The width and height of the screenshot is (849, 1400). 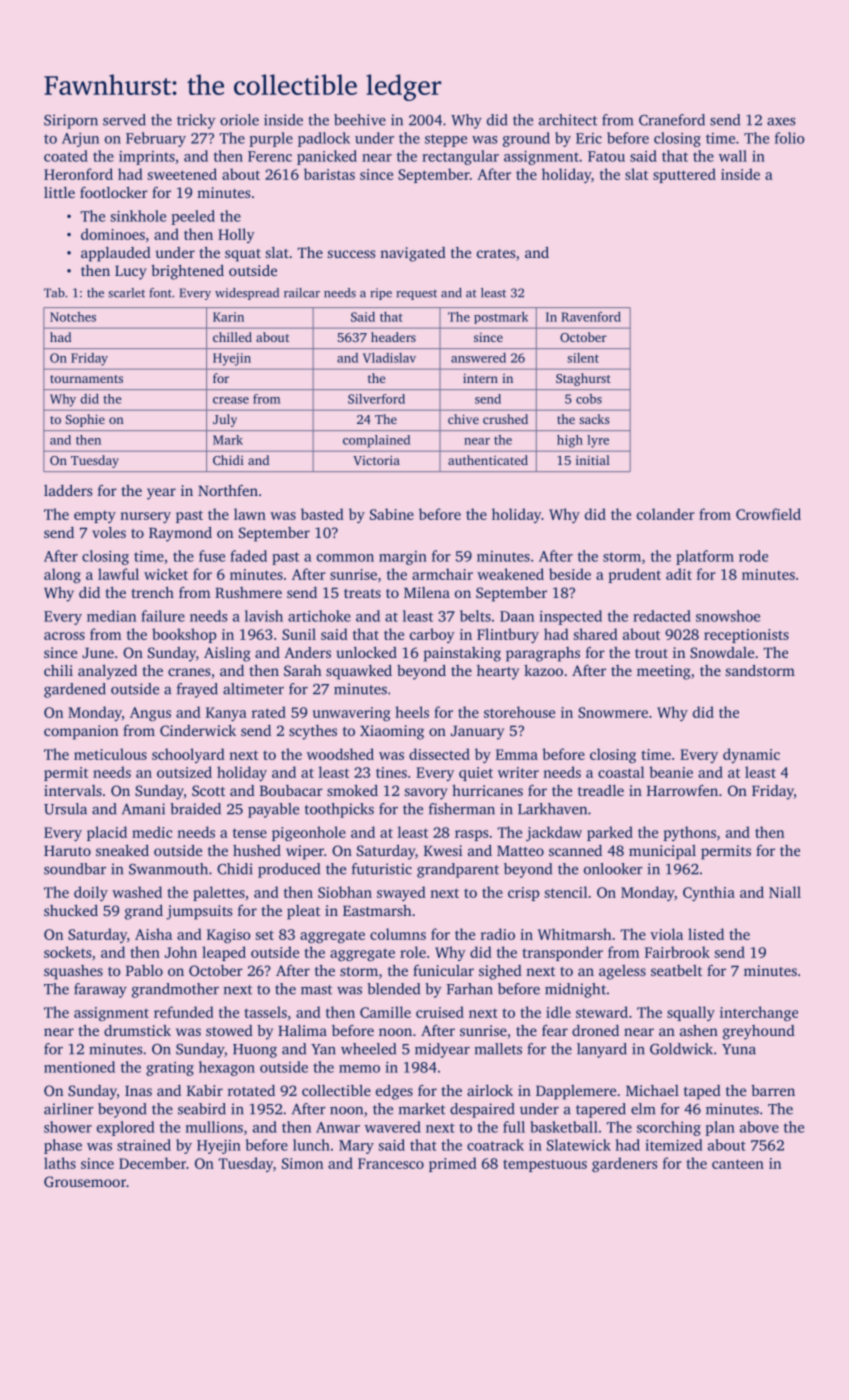 I want to click on Simon, so click(x=302, y=1163).
